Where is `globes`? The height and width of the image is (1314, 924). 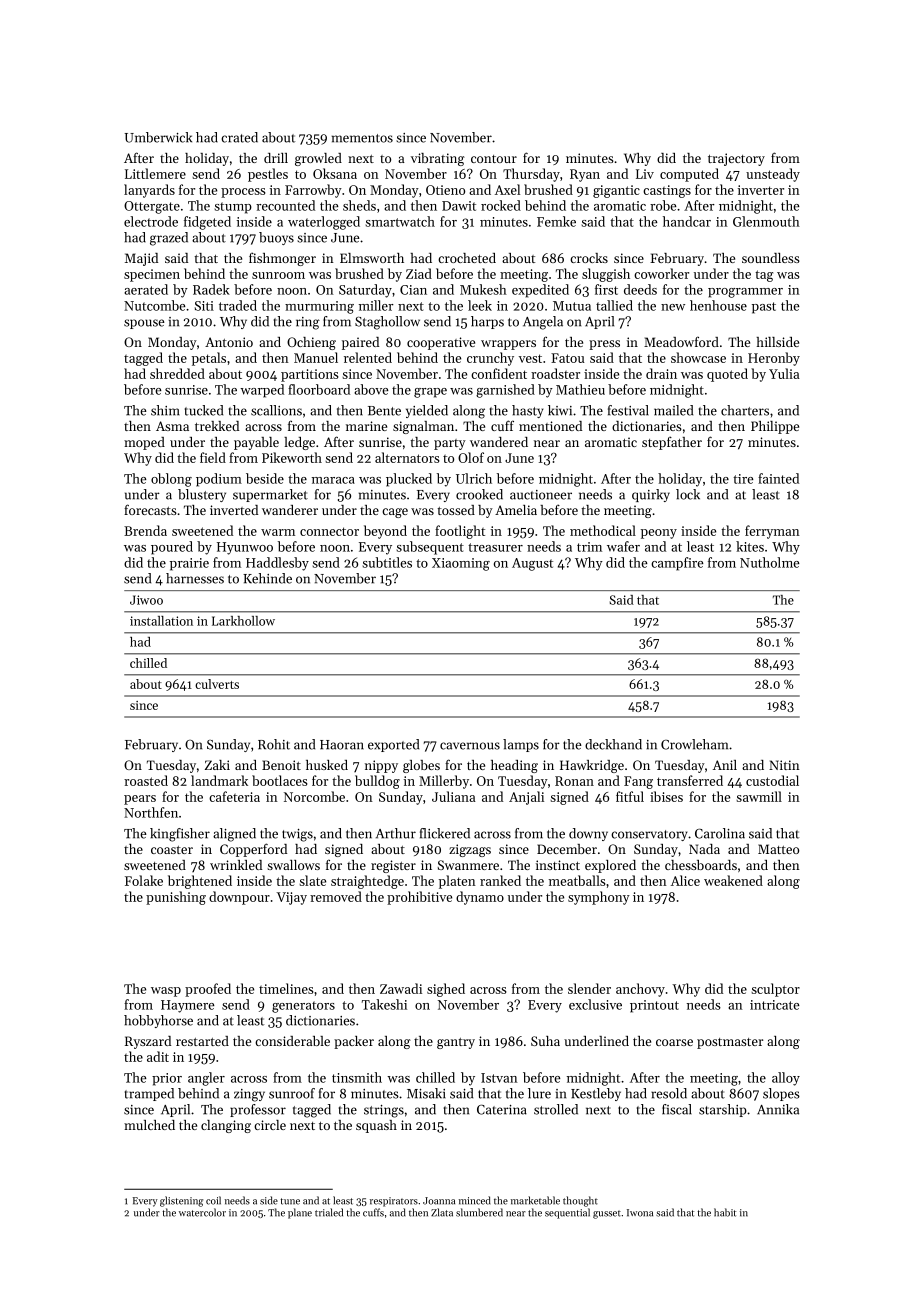
globes is located at coordinates (421, 766).
